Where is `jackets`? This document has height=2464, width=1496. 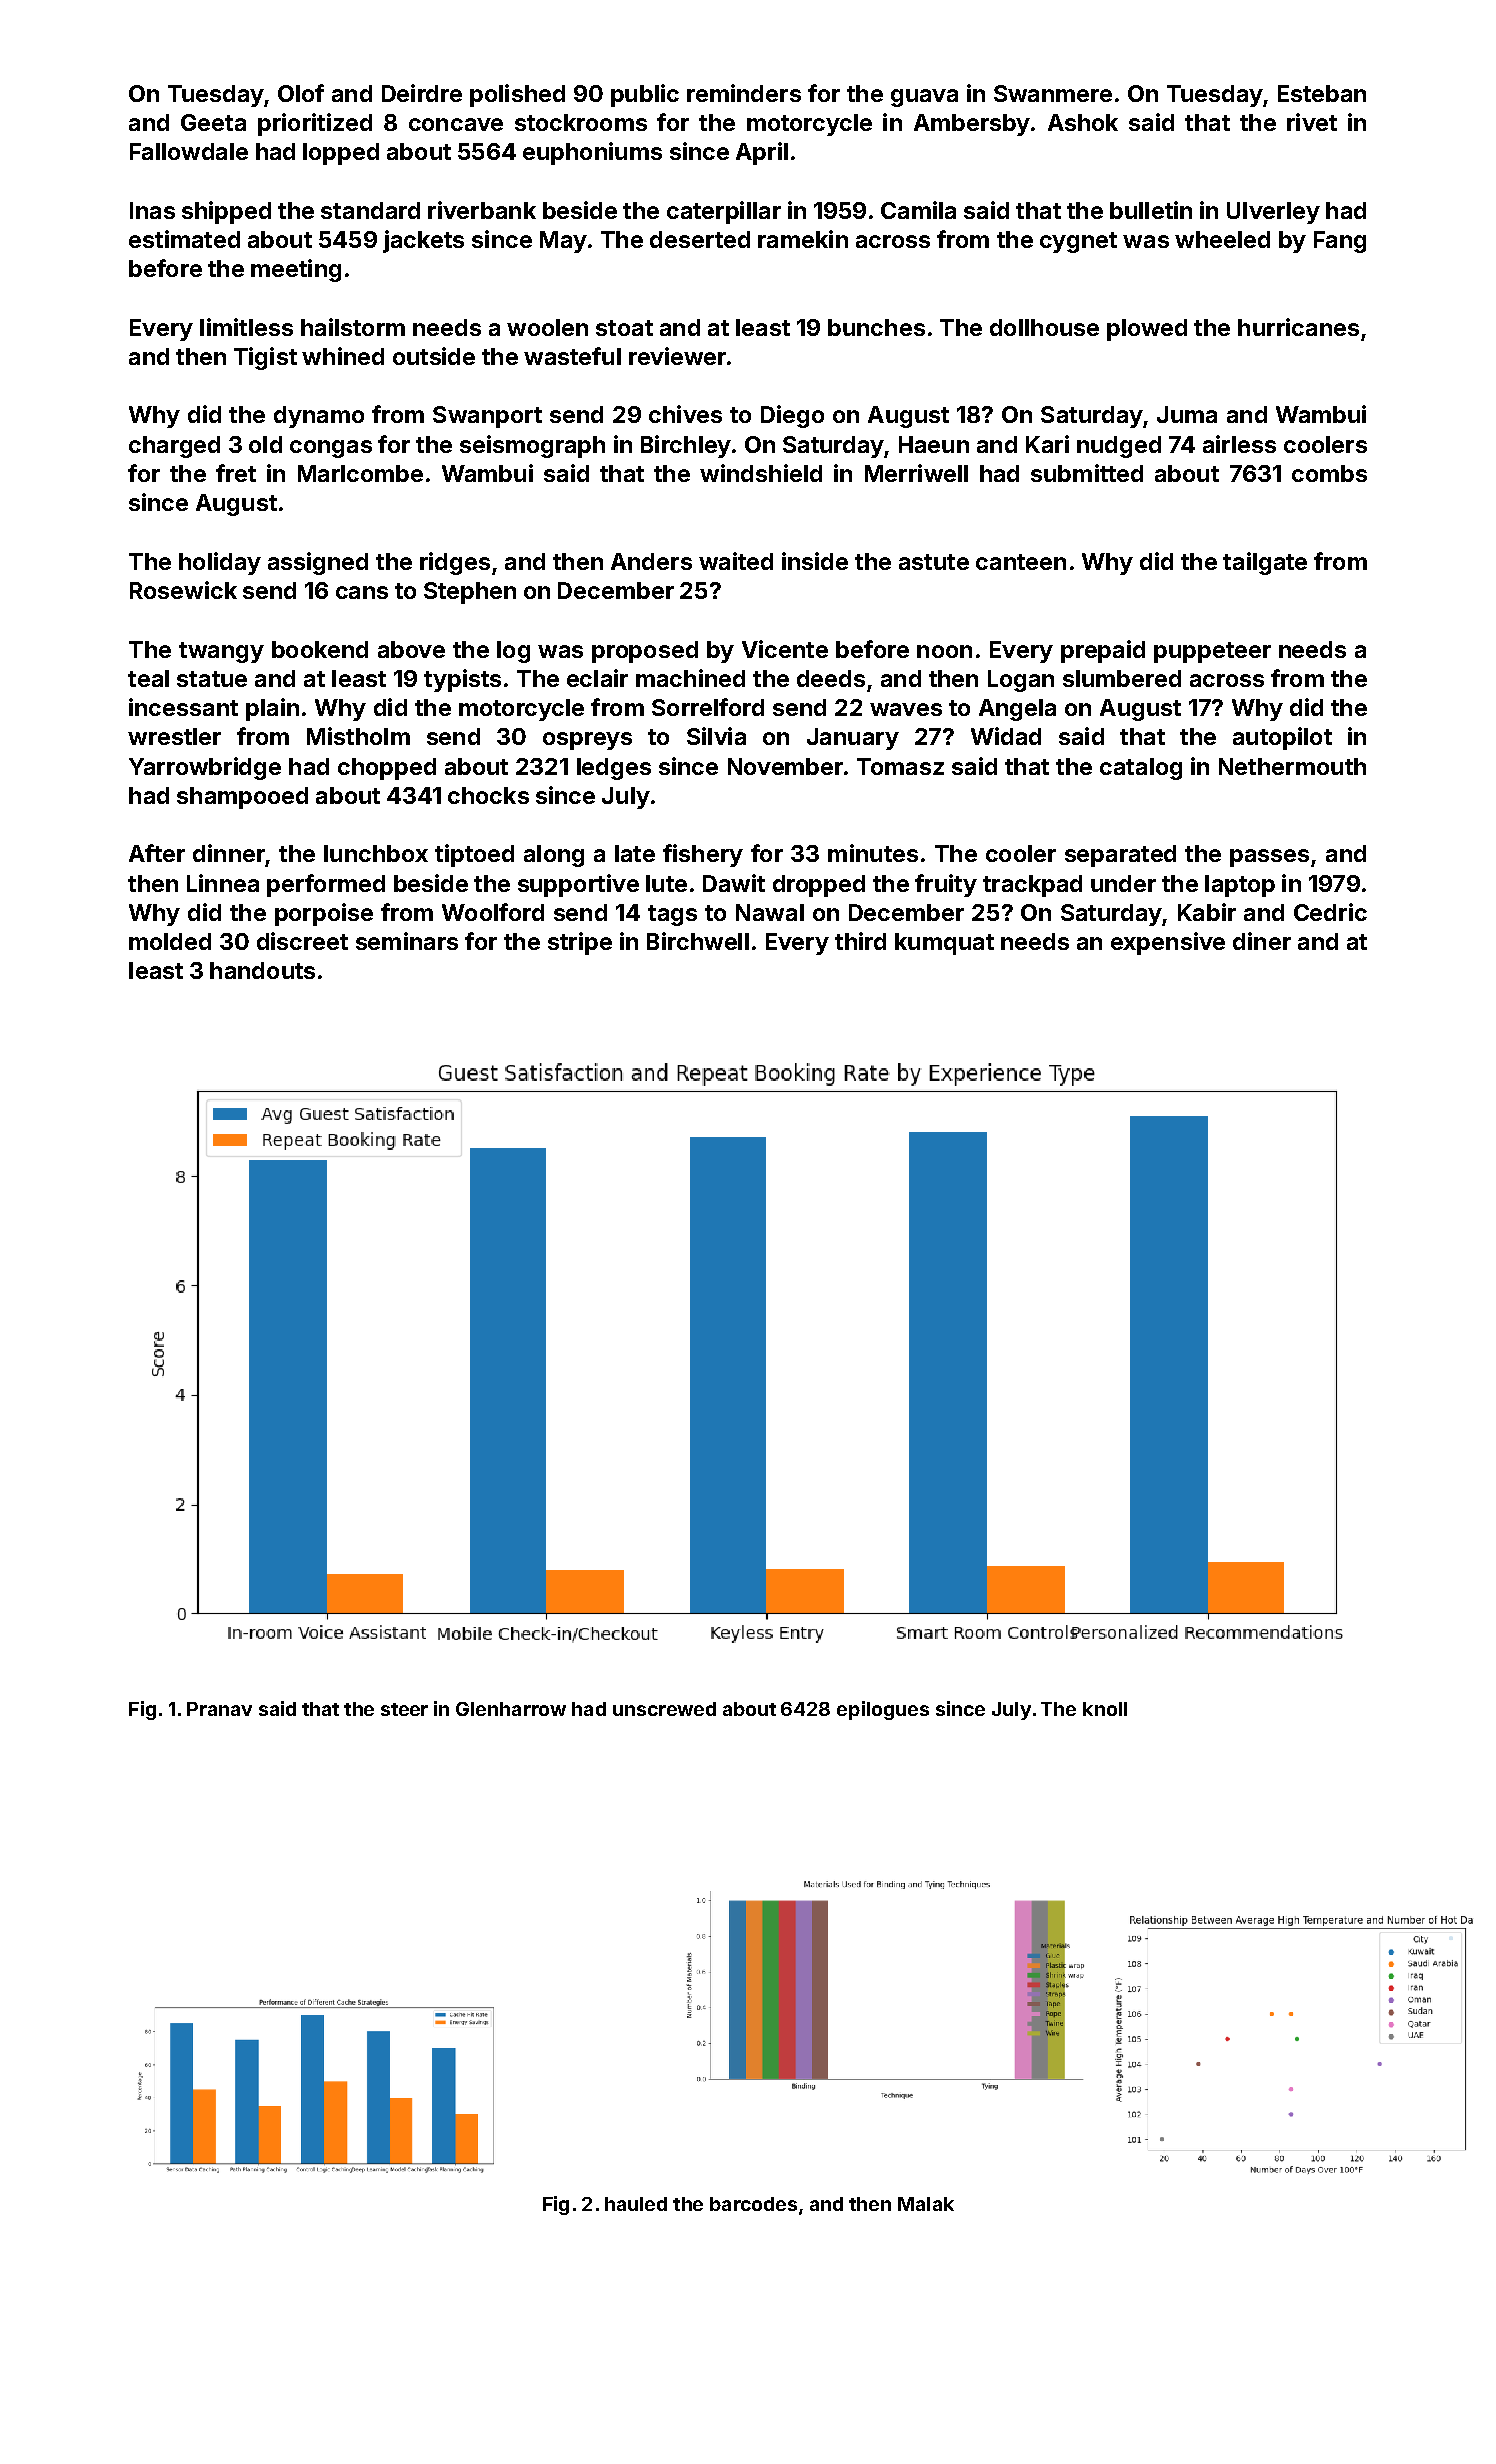
jackets is located at coordinates (423, 241).
